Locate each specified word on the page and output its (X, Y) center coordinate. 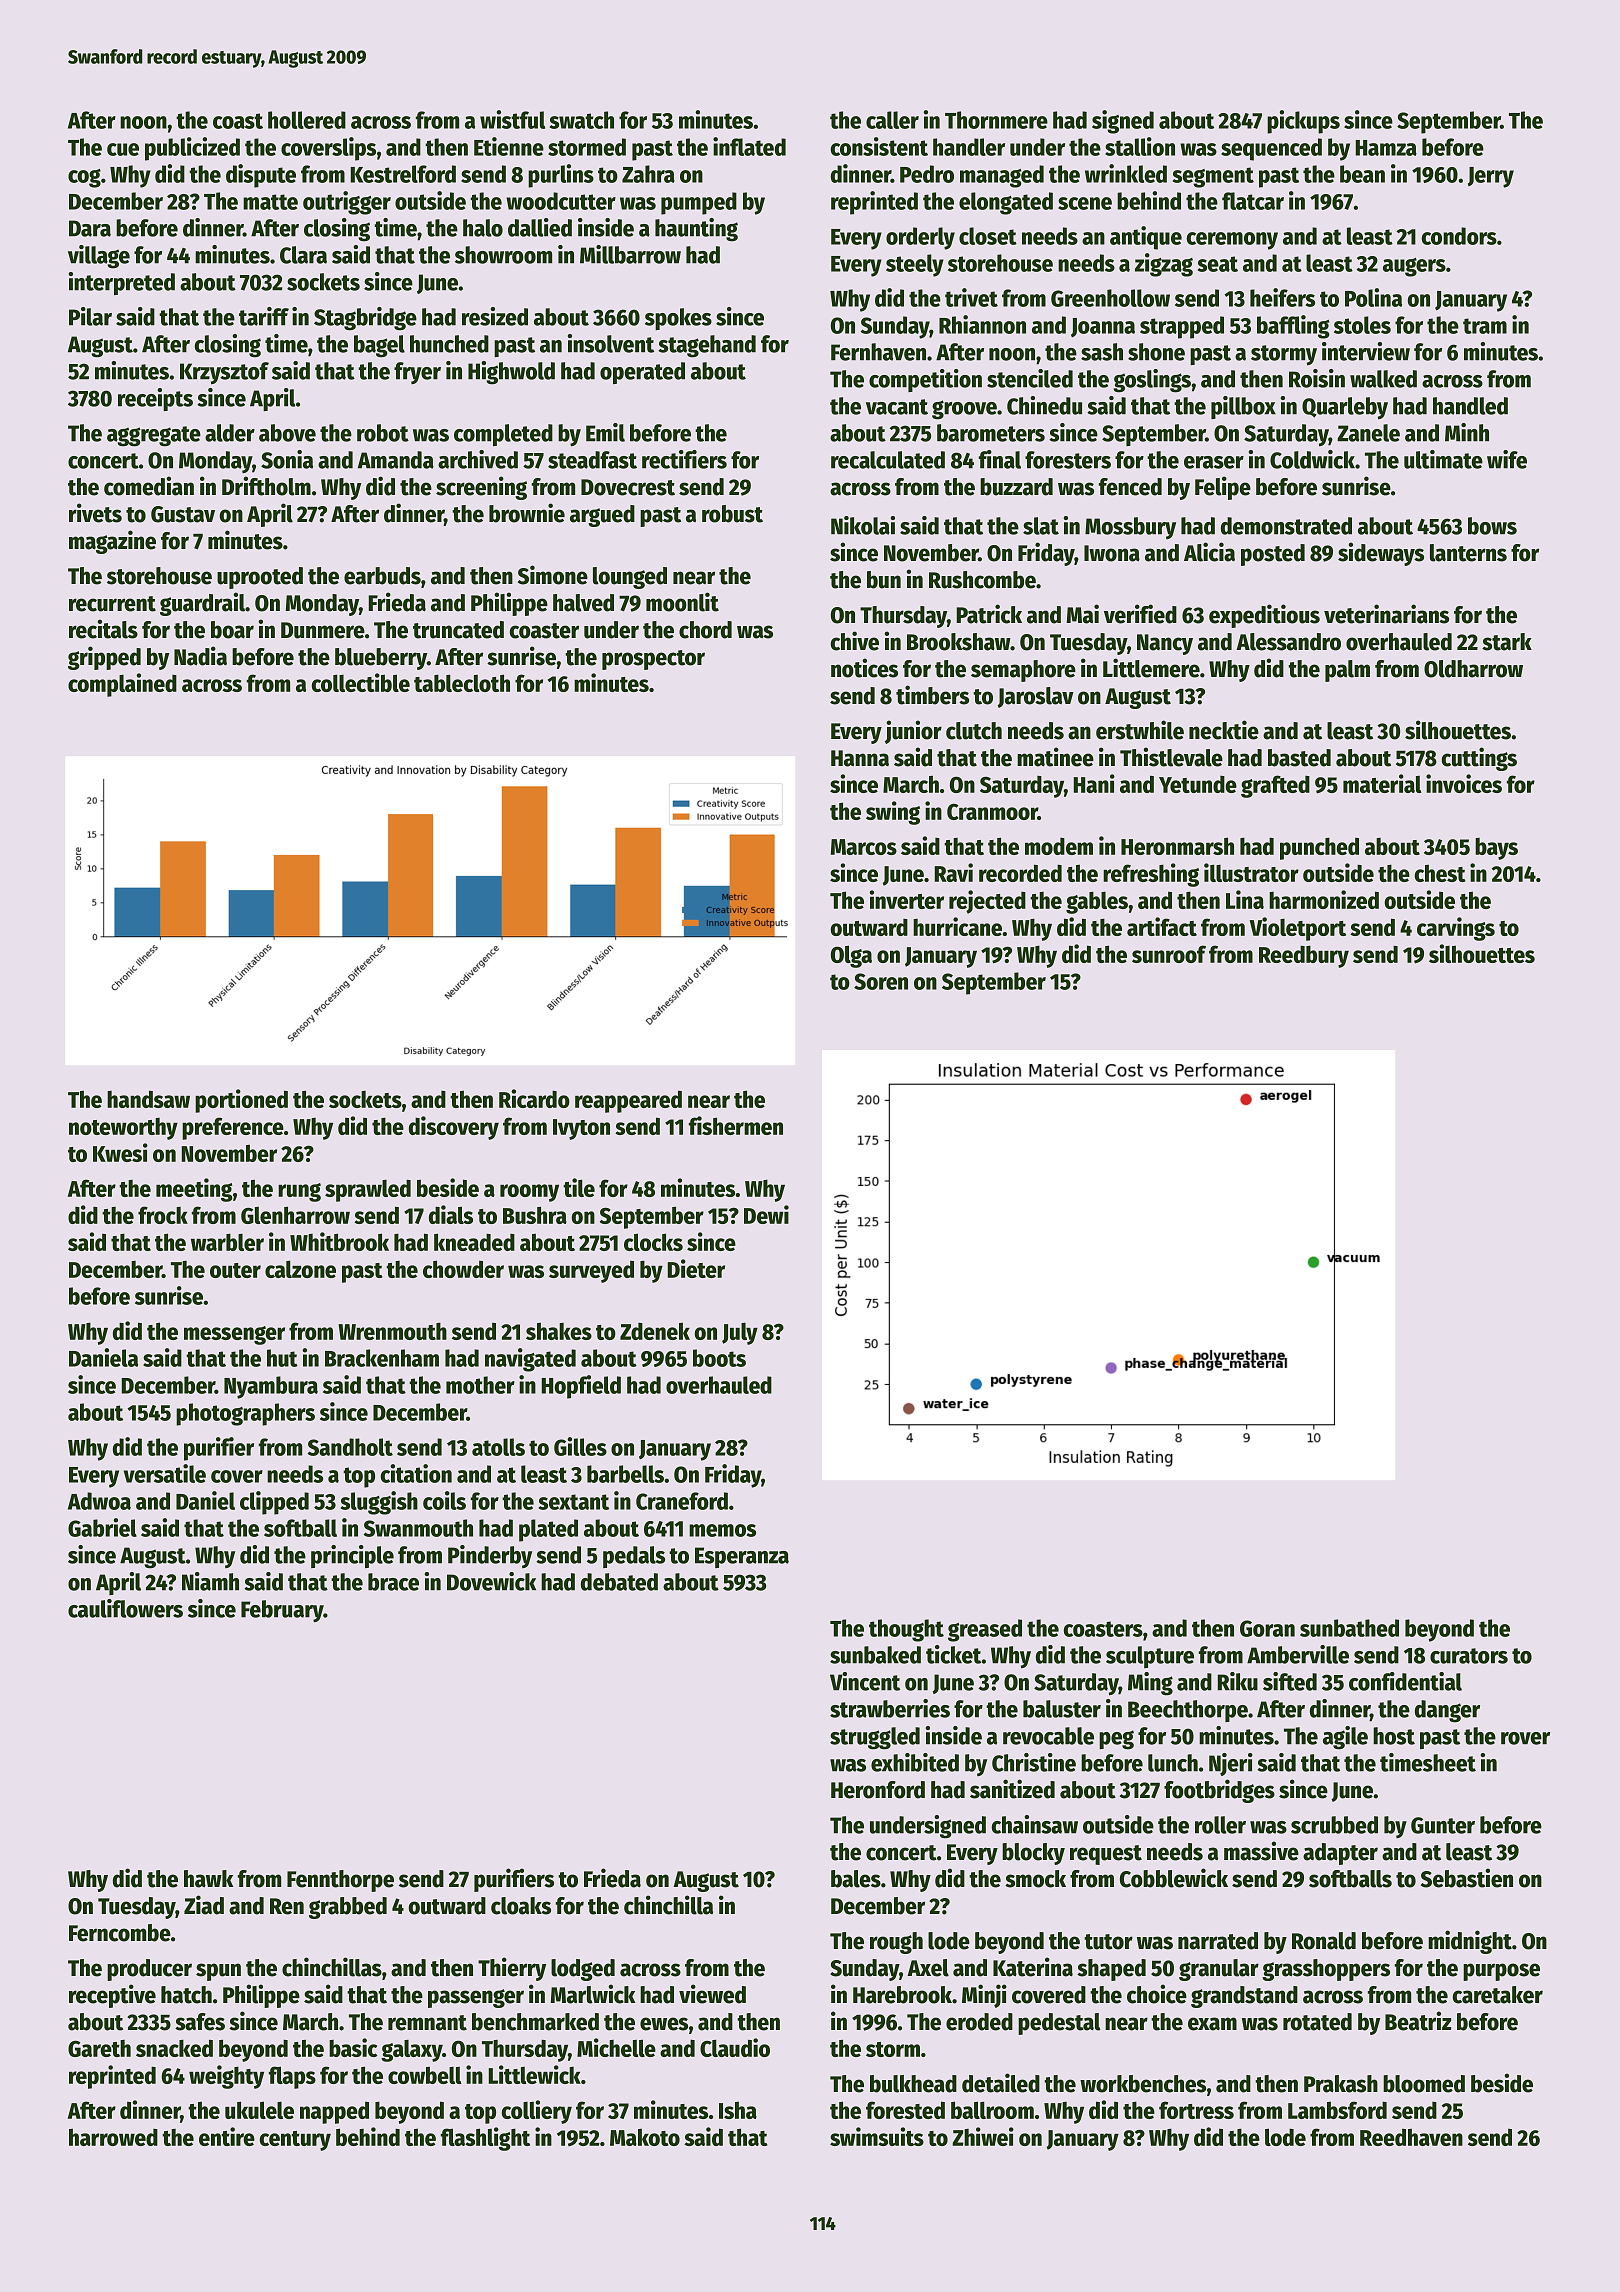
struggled (875, 1738)
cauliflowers (125, 1608)
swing (893, 813)
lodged (583, 1970)
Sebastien (1467, 1878)
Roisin (1317, 378)
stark (1507, 642)
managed (1002, 176)
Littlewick (535, 2074)
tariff (264, 316)
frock (163, 1215)
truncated (458, 630)
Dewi (766, 1214)
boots (719, 1358)
